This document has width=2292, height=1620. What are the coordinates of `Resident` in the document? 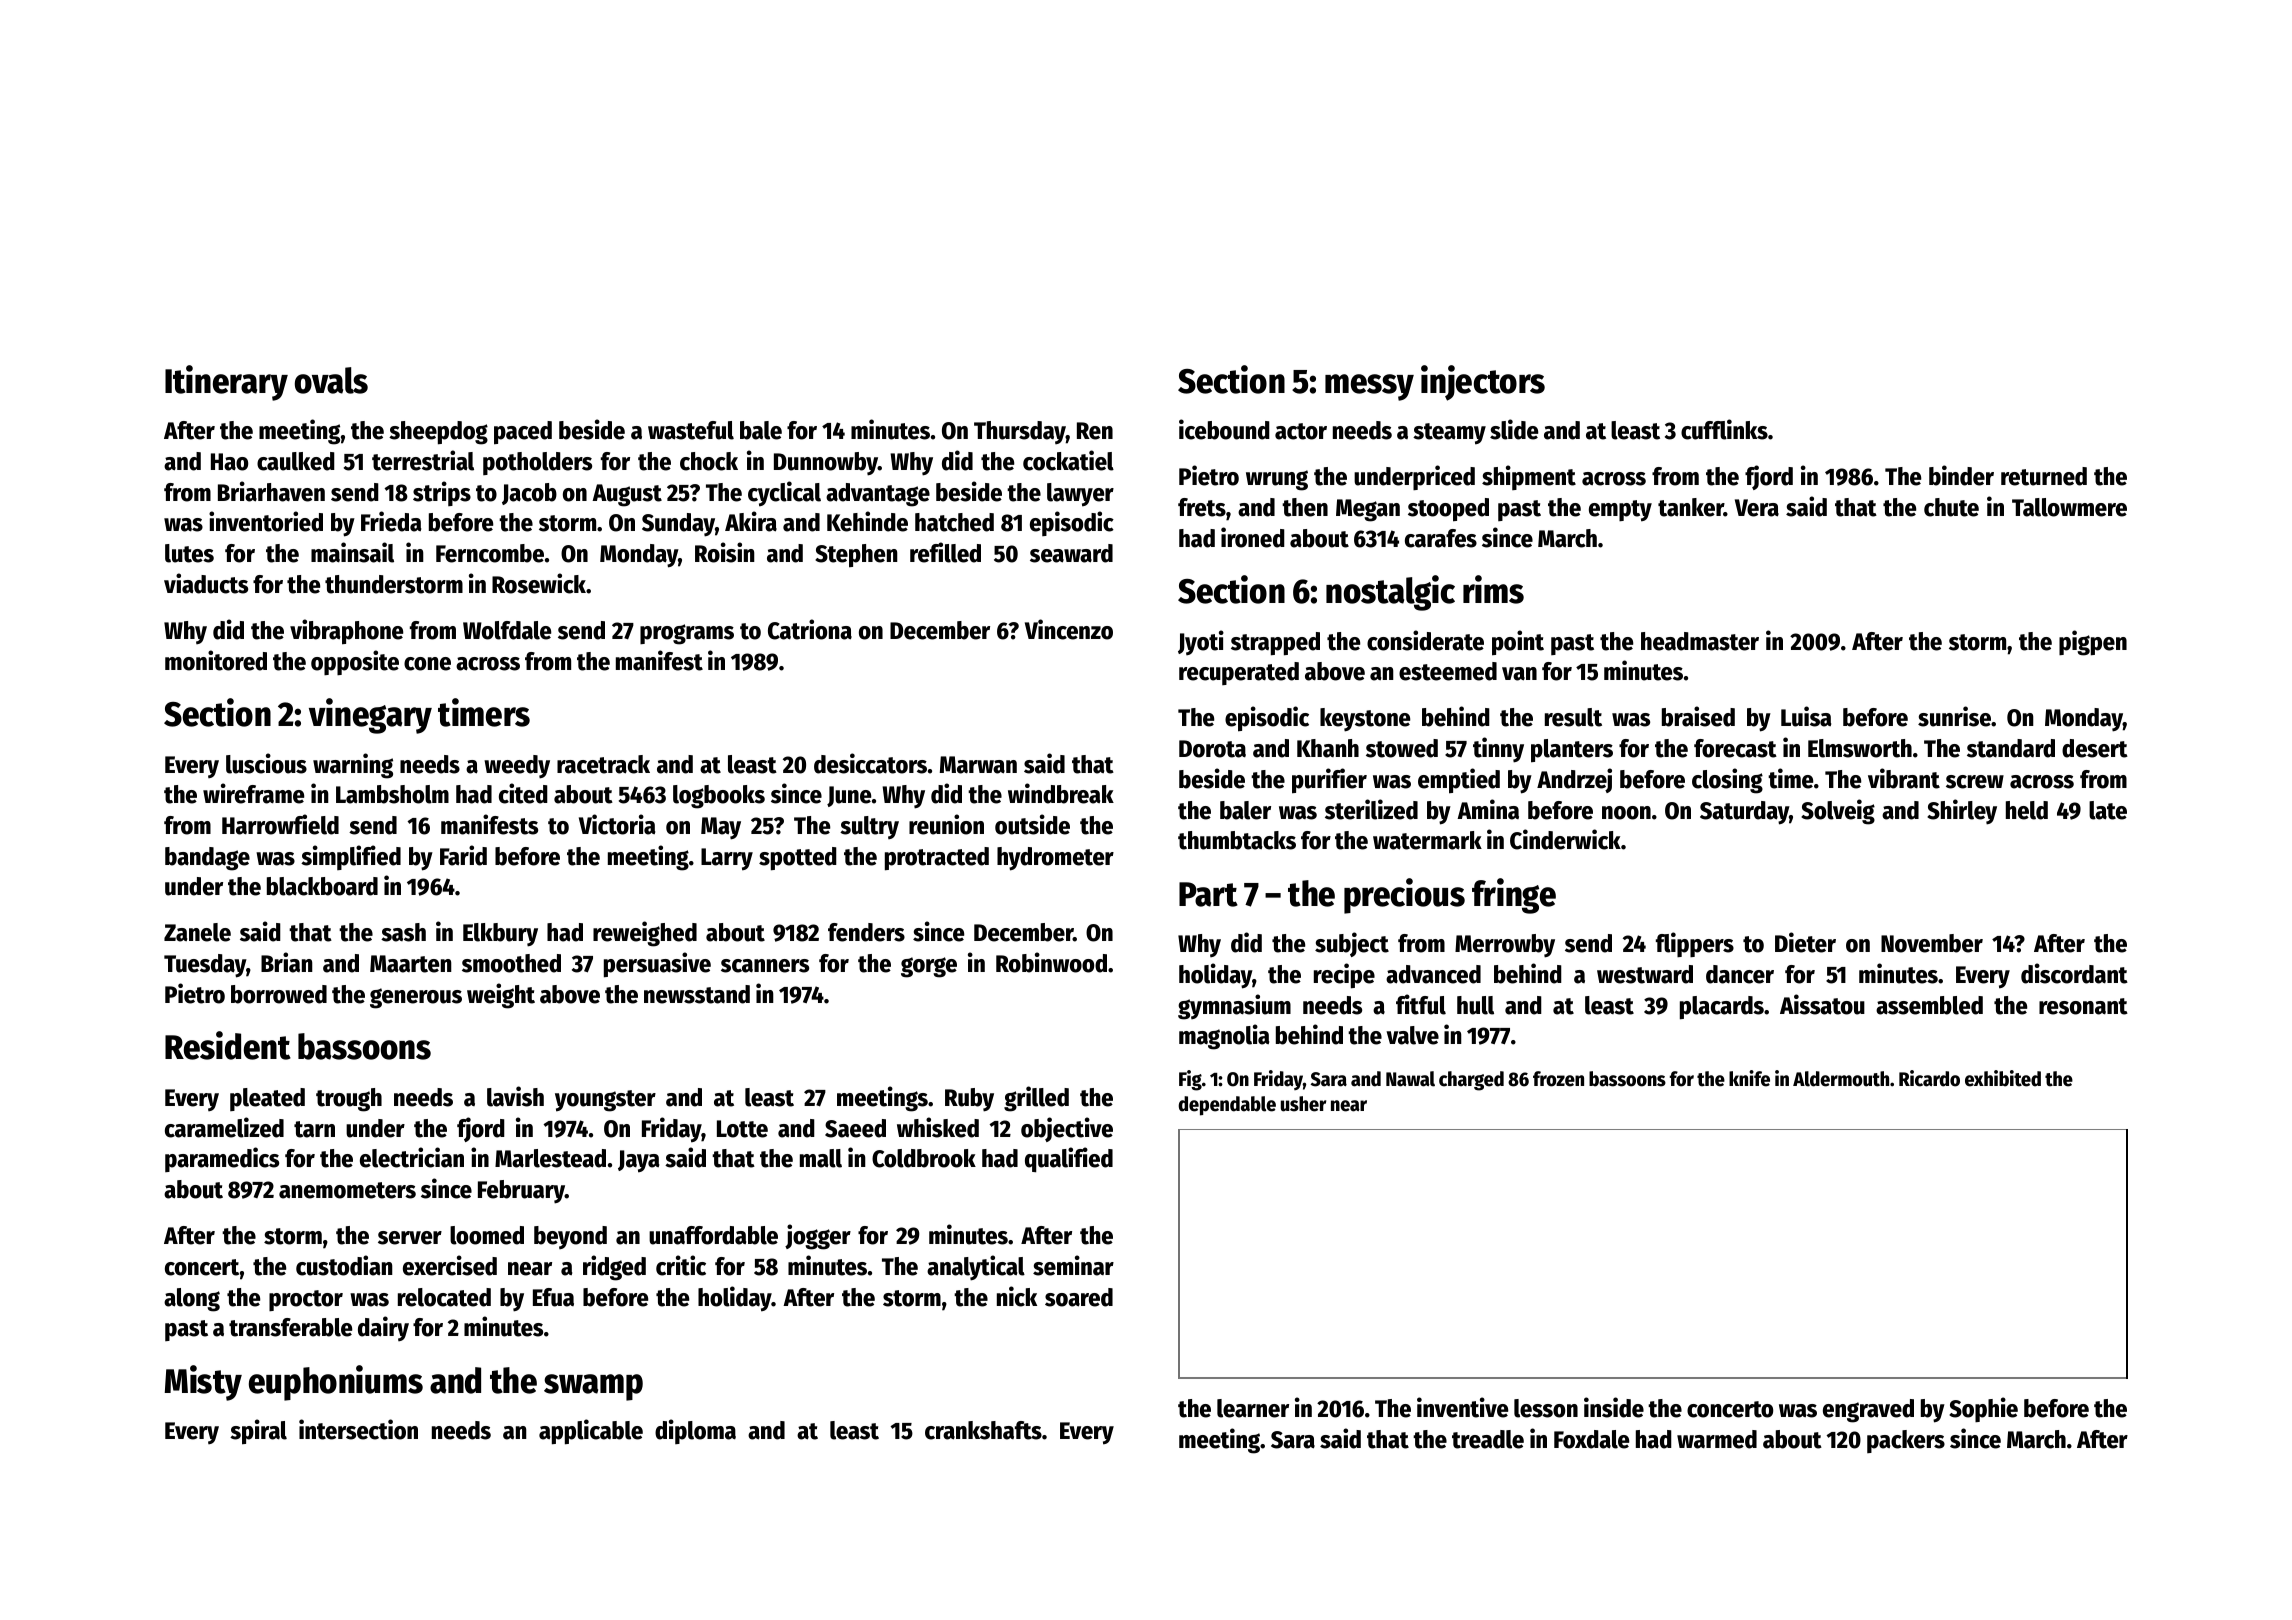 It's located at (228, 1045).
